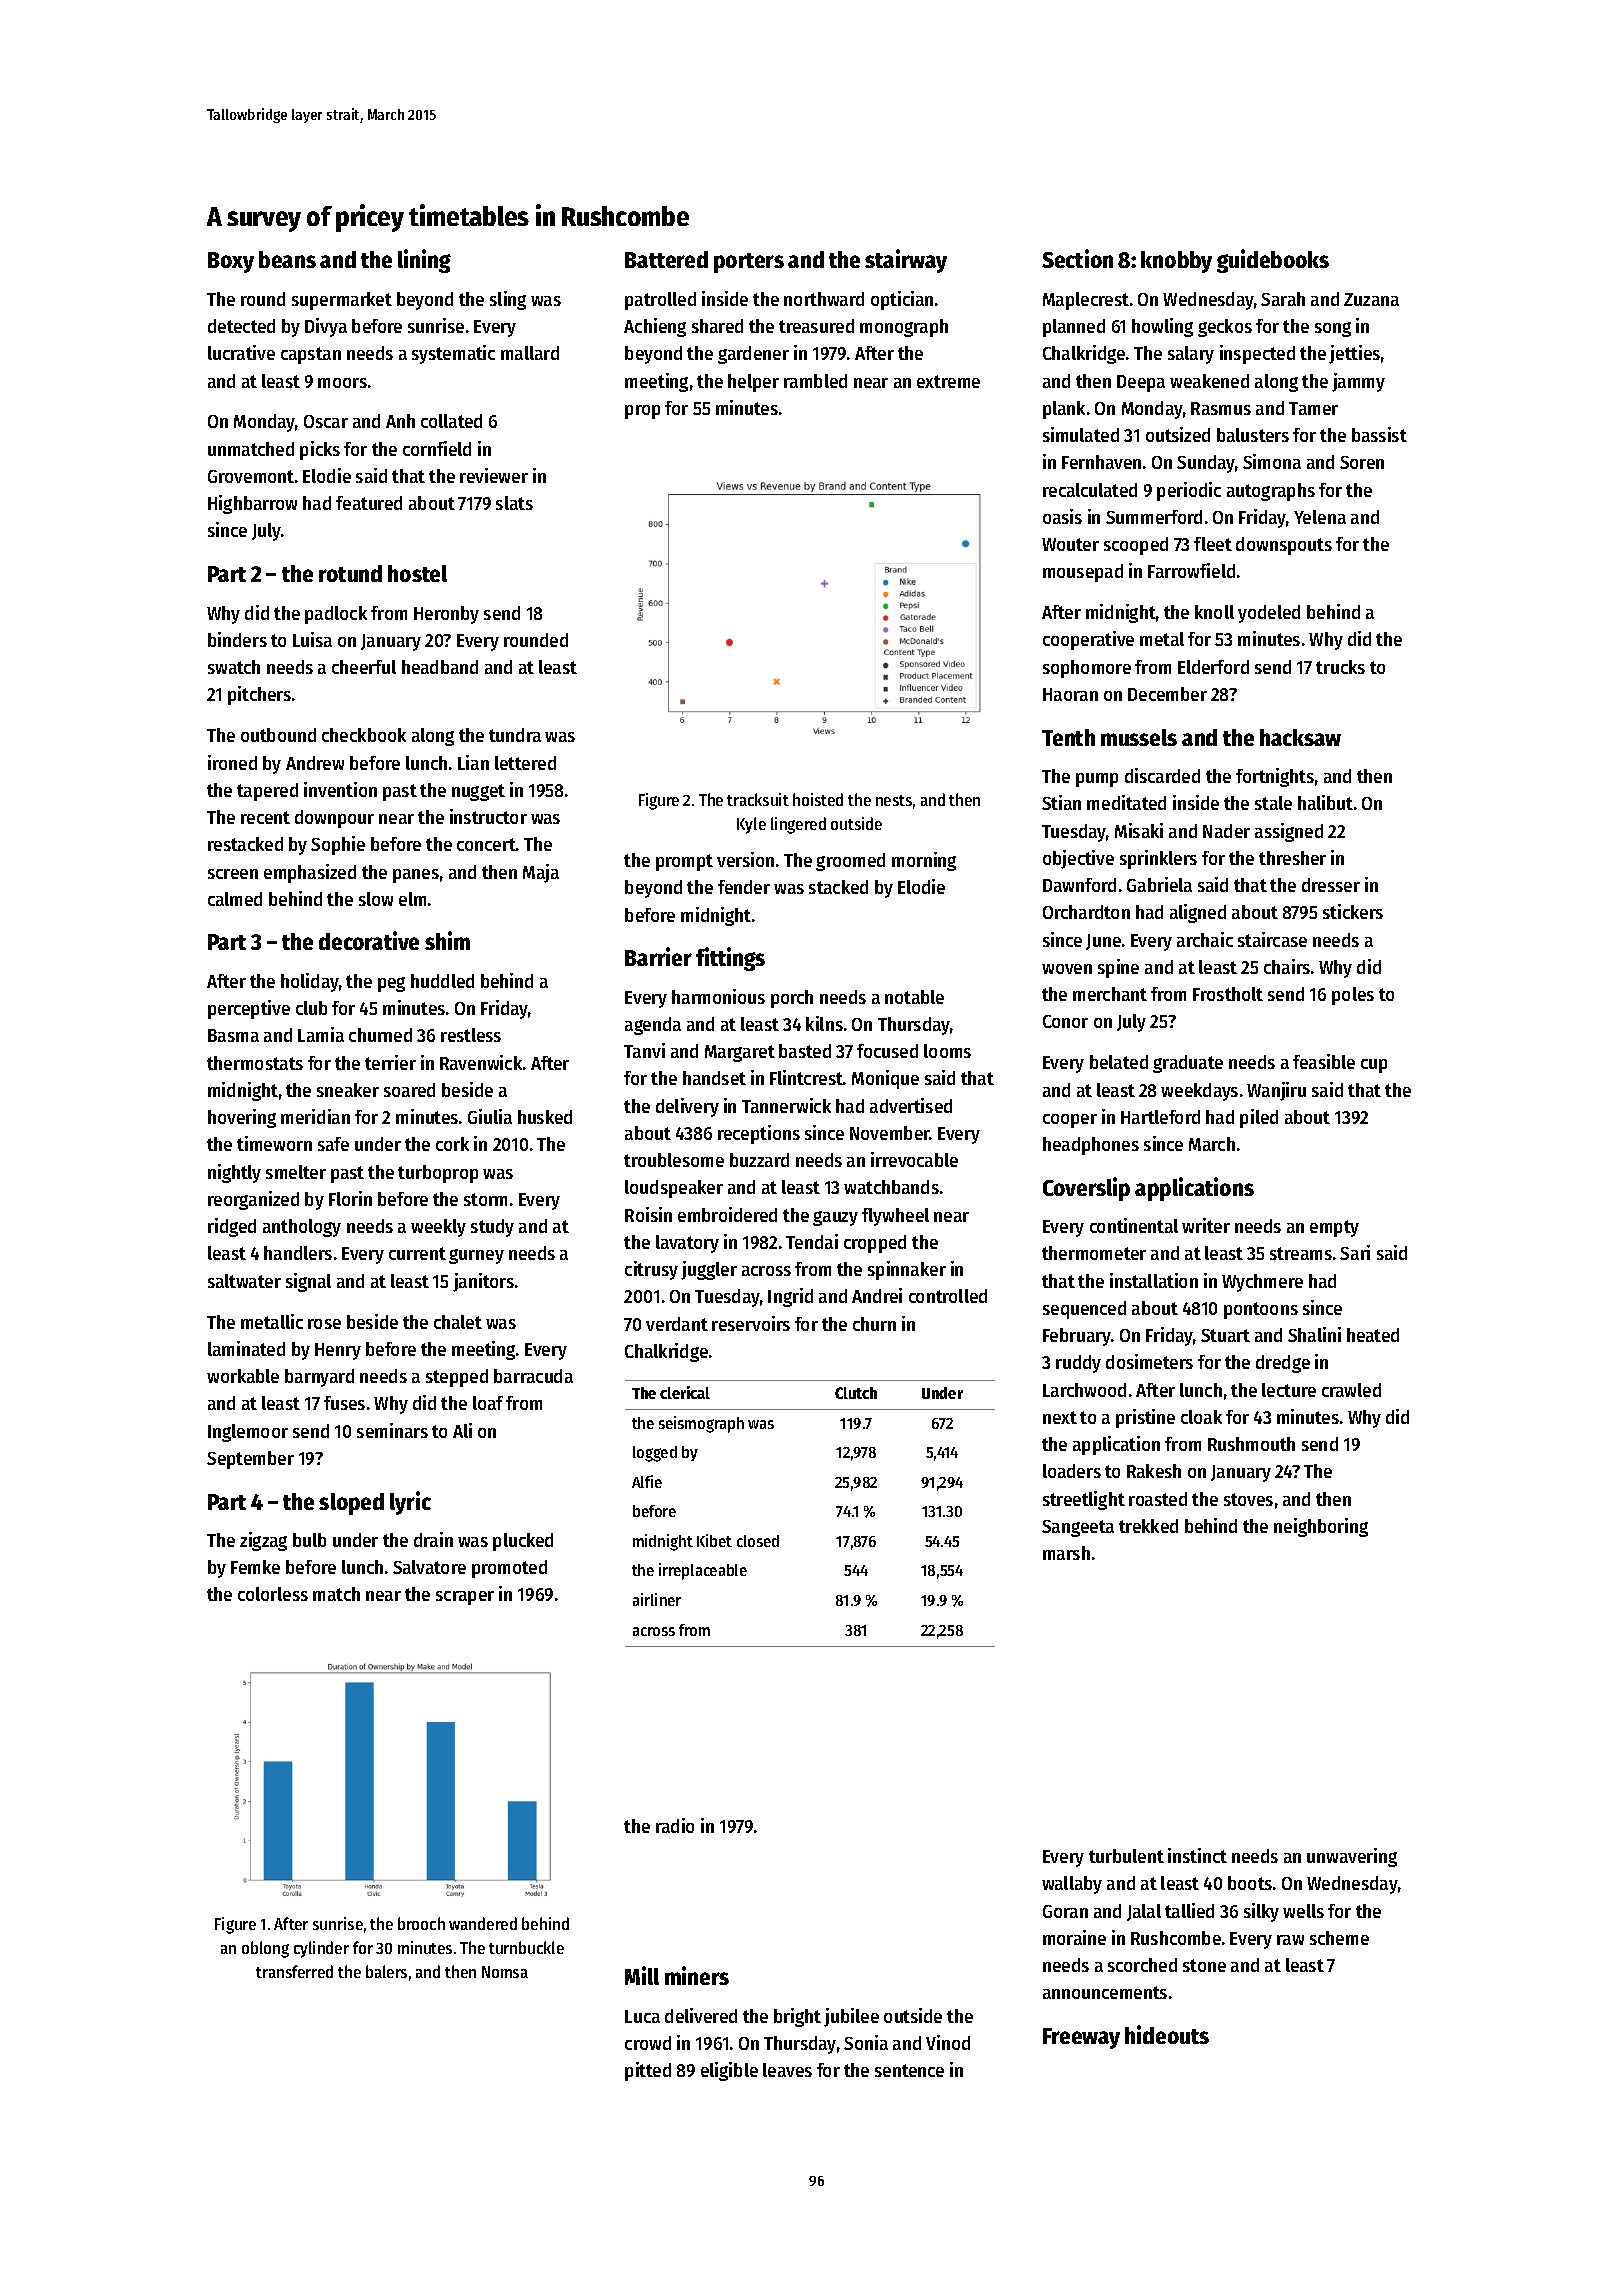 This image has height=2292, width=1620. Describe the element at coordinates (675, 1825) in the image. I see `radio` at that location.
